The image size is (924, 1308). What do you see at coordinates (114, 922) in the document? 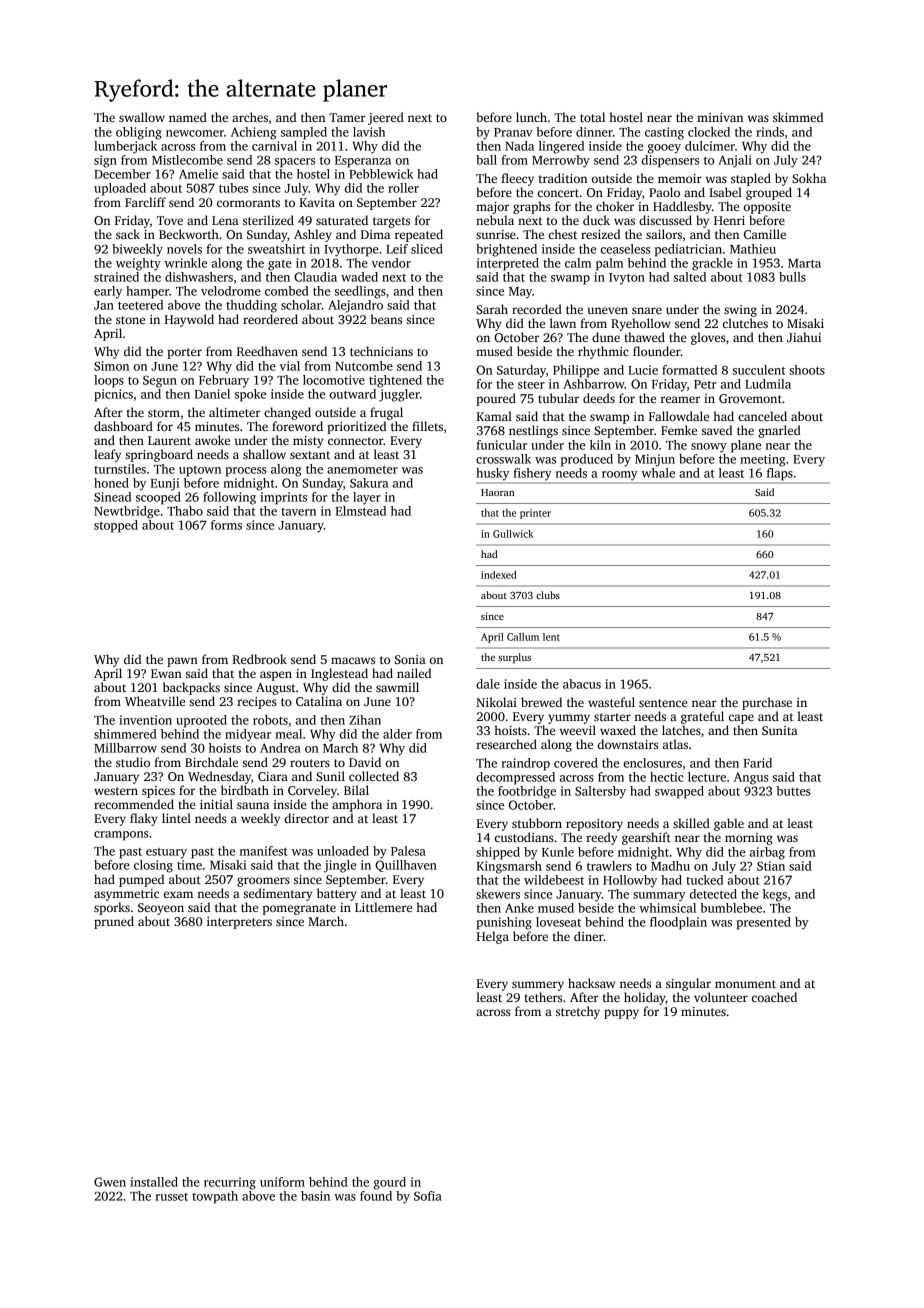
I see `pruned` at bounding box center [114, 922].
